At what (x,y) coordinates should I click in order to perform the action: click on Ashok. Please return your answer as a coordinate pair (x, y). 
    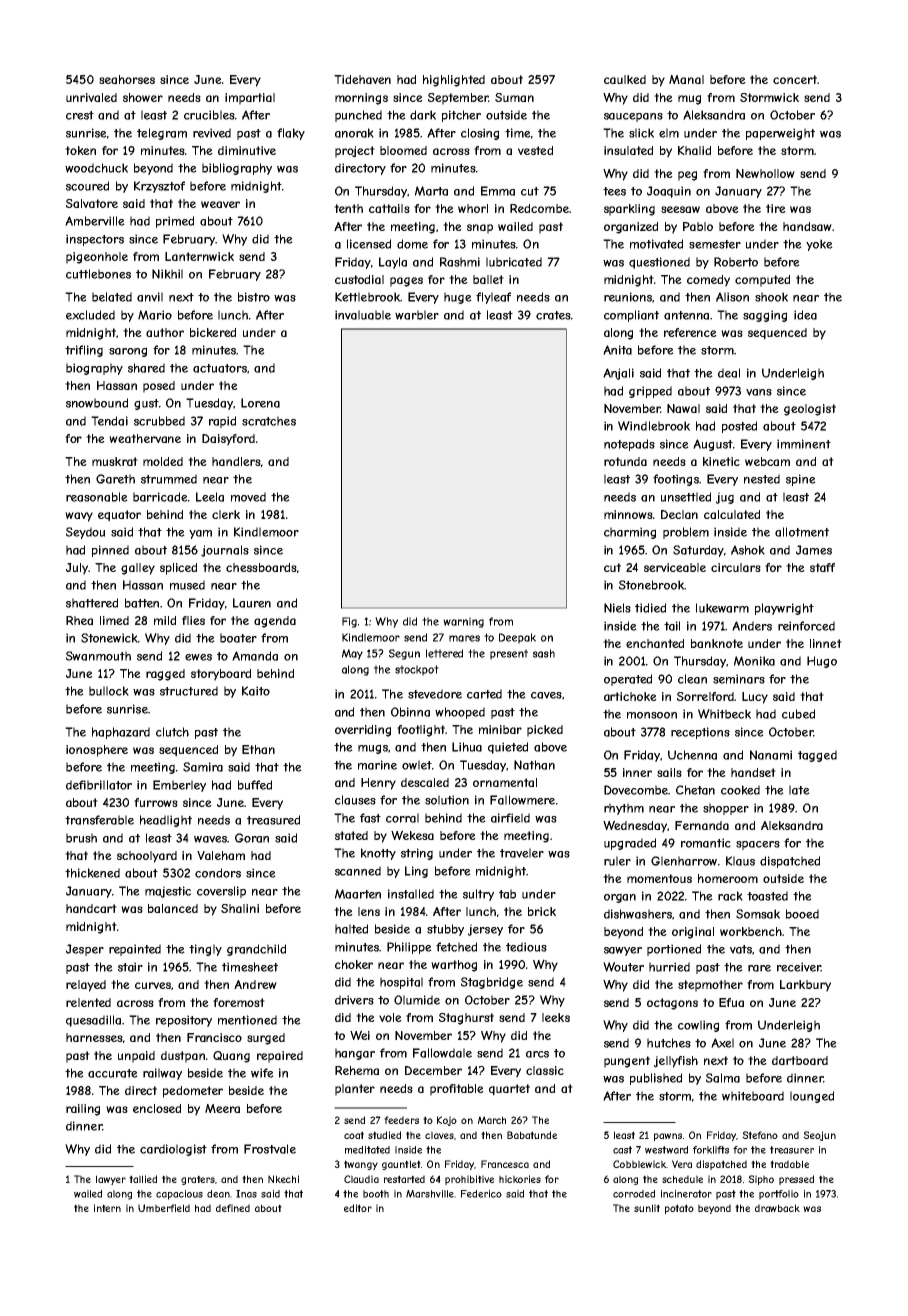
    Looking at the image, I should click on (748, 550).
